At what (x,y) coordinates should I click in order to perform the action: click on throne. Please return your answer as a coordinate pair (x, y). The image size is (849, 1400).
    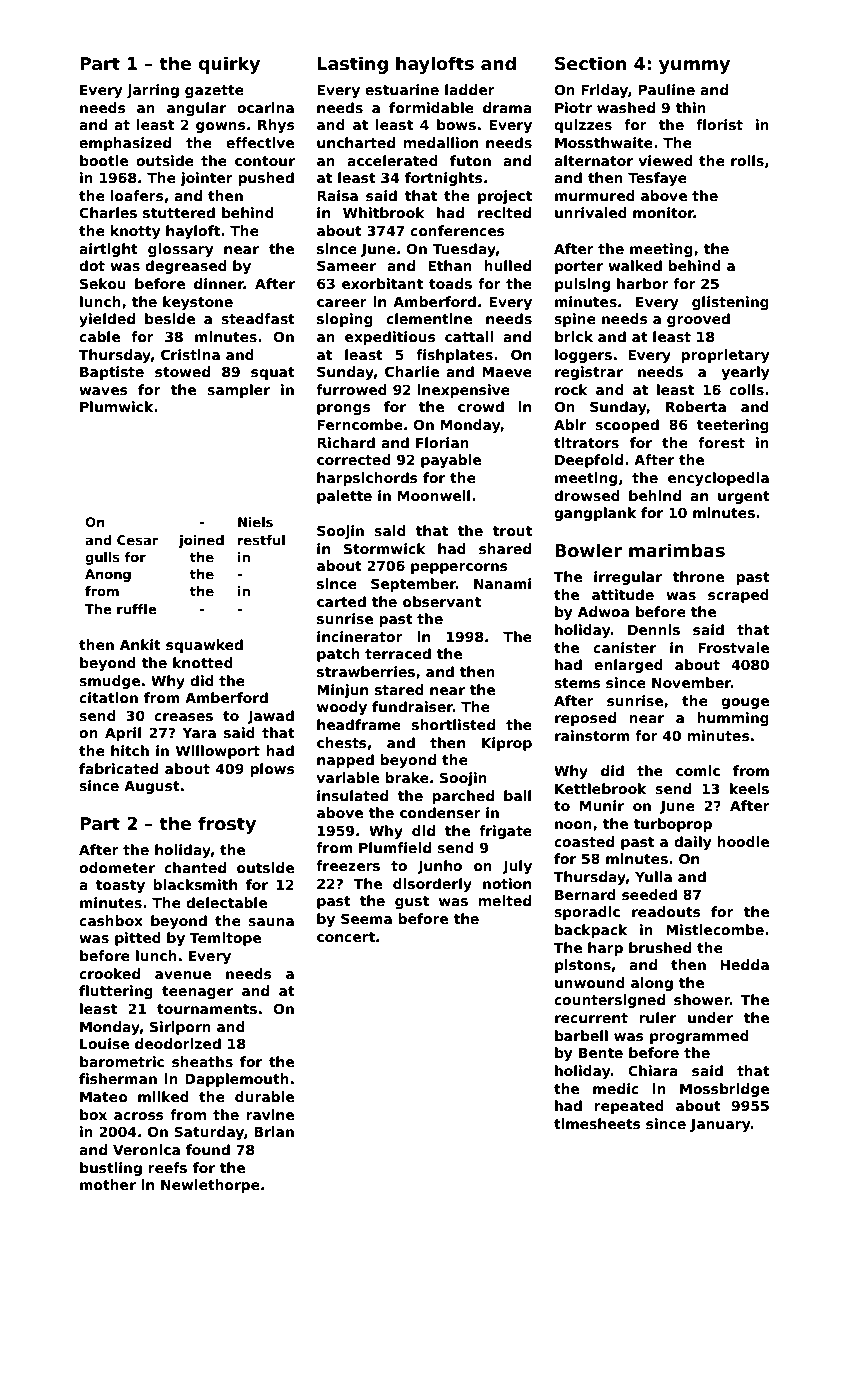
    Looking at the image, I should click on (698, 576).
